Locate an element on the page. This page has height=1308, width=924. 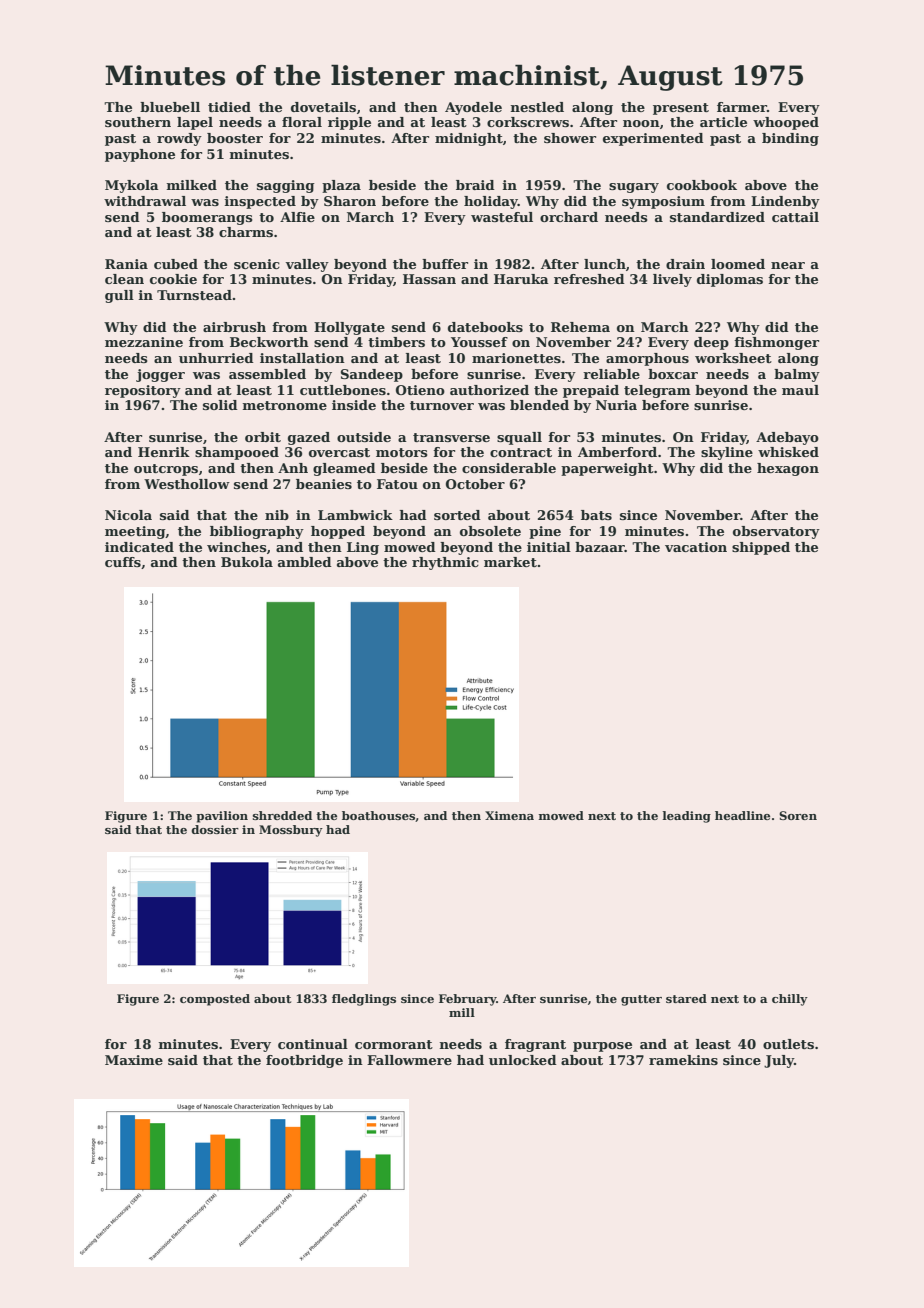
present is located at coordinates (681, 109).
